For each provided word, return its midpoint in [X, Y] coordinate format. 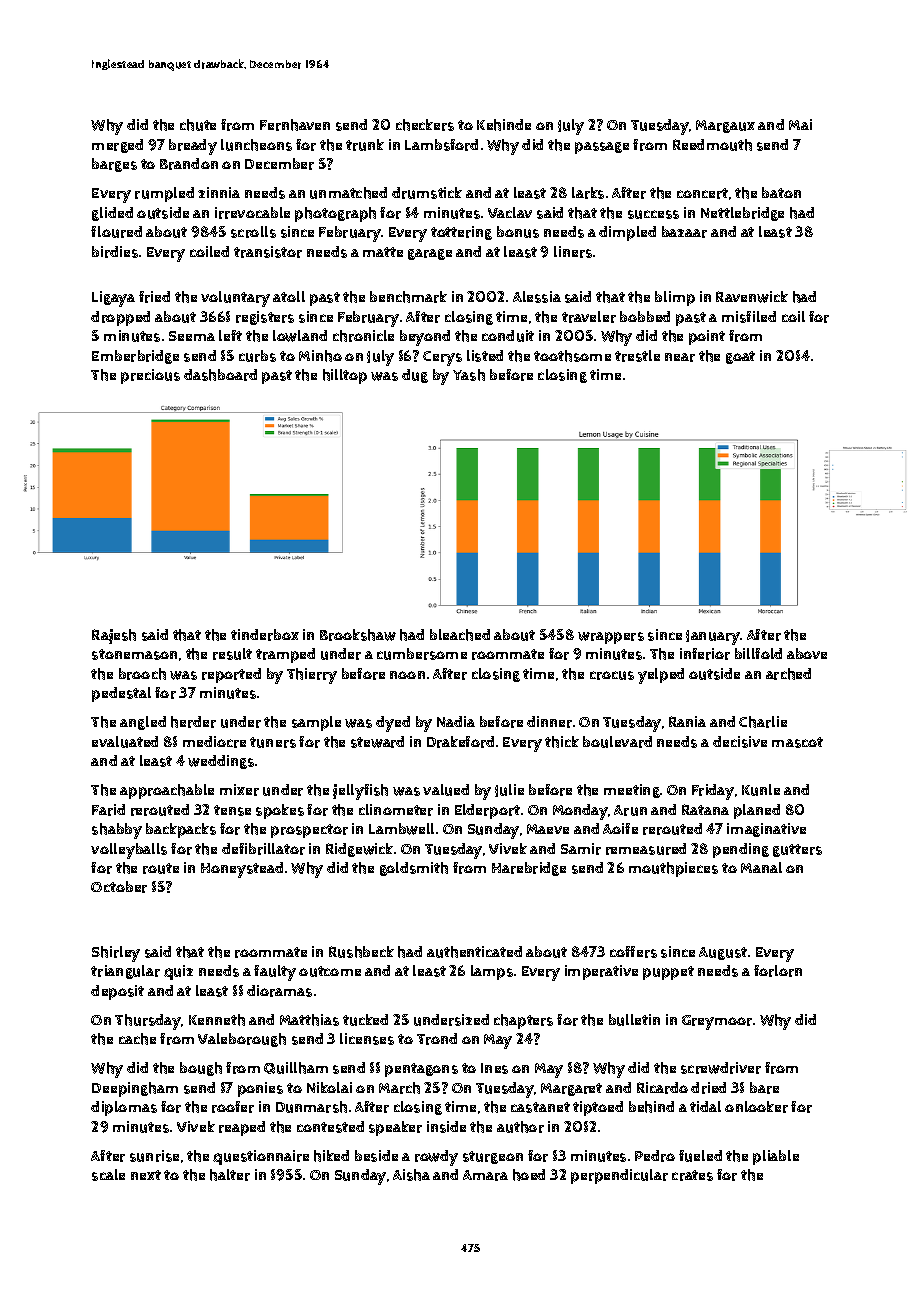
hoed [529, 1175]
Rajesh [114, 636]
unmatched [348, 193]
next [146, 1175]
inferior [705, 654]
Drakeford [460, 742]
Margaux [725, 126]
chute [198, 125]
